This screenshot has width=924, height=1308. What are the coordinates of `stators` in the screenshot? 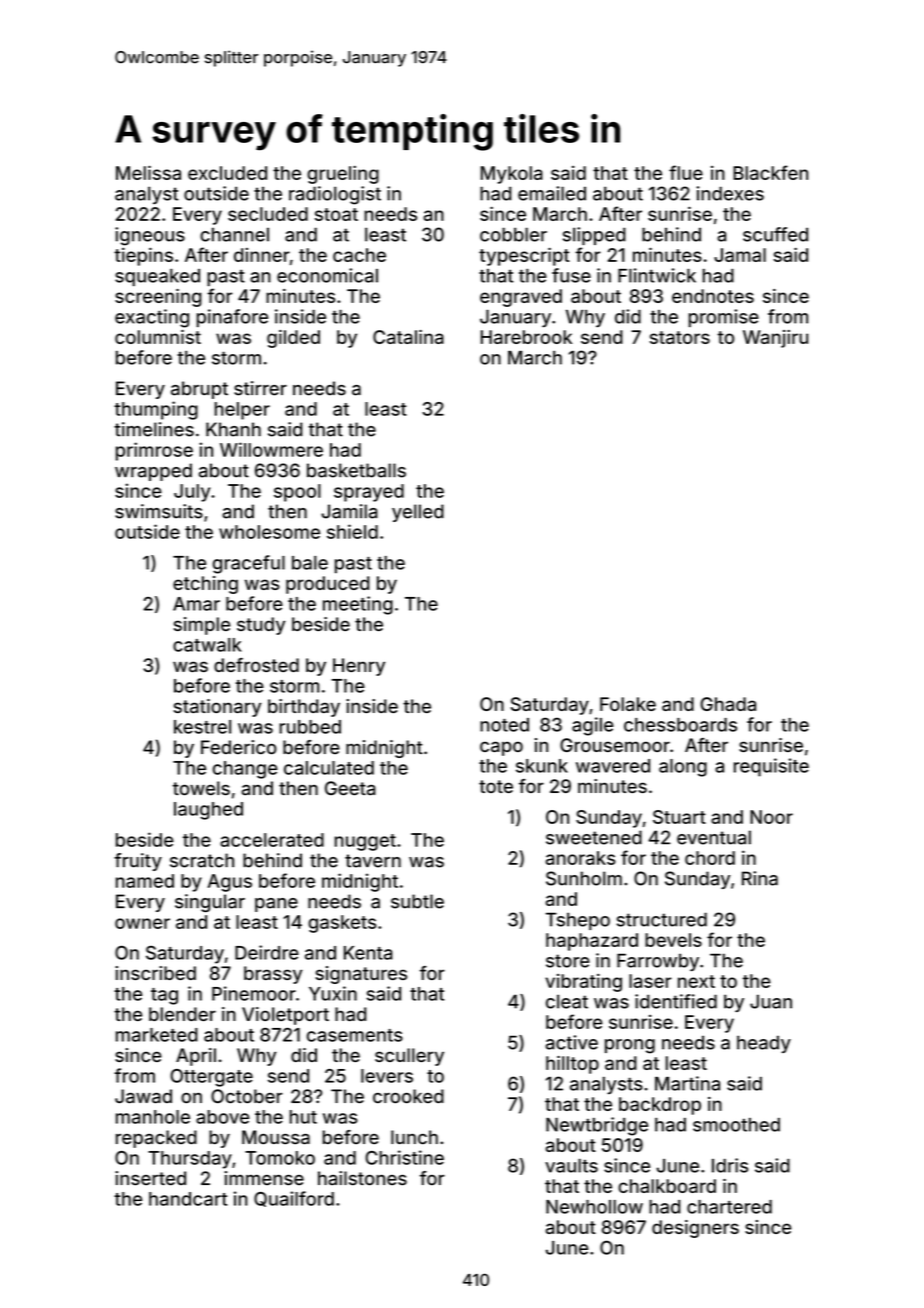 It's located at (680, 337).
